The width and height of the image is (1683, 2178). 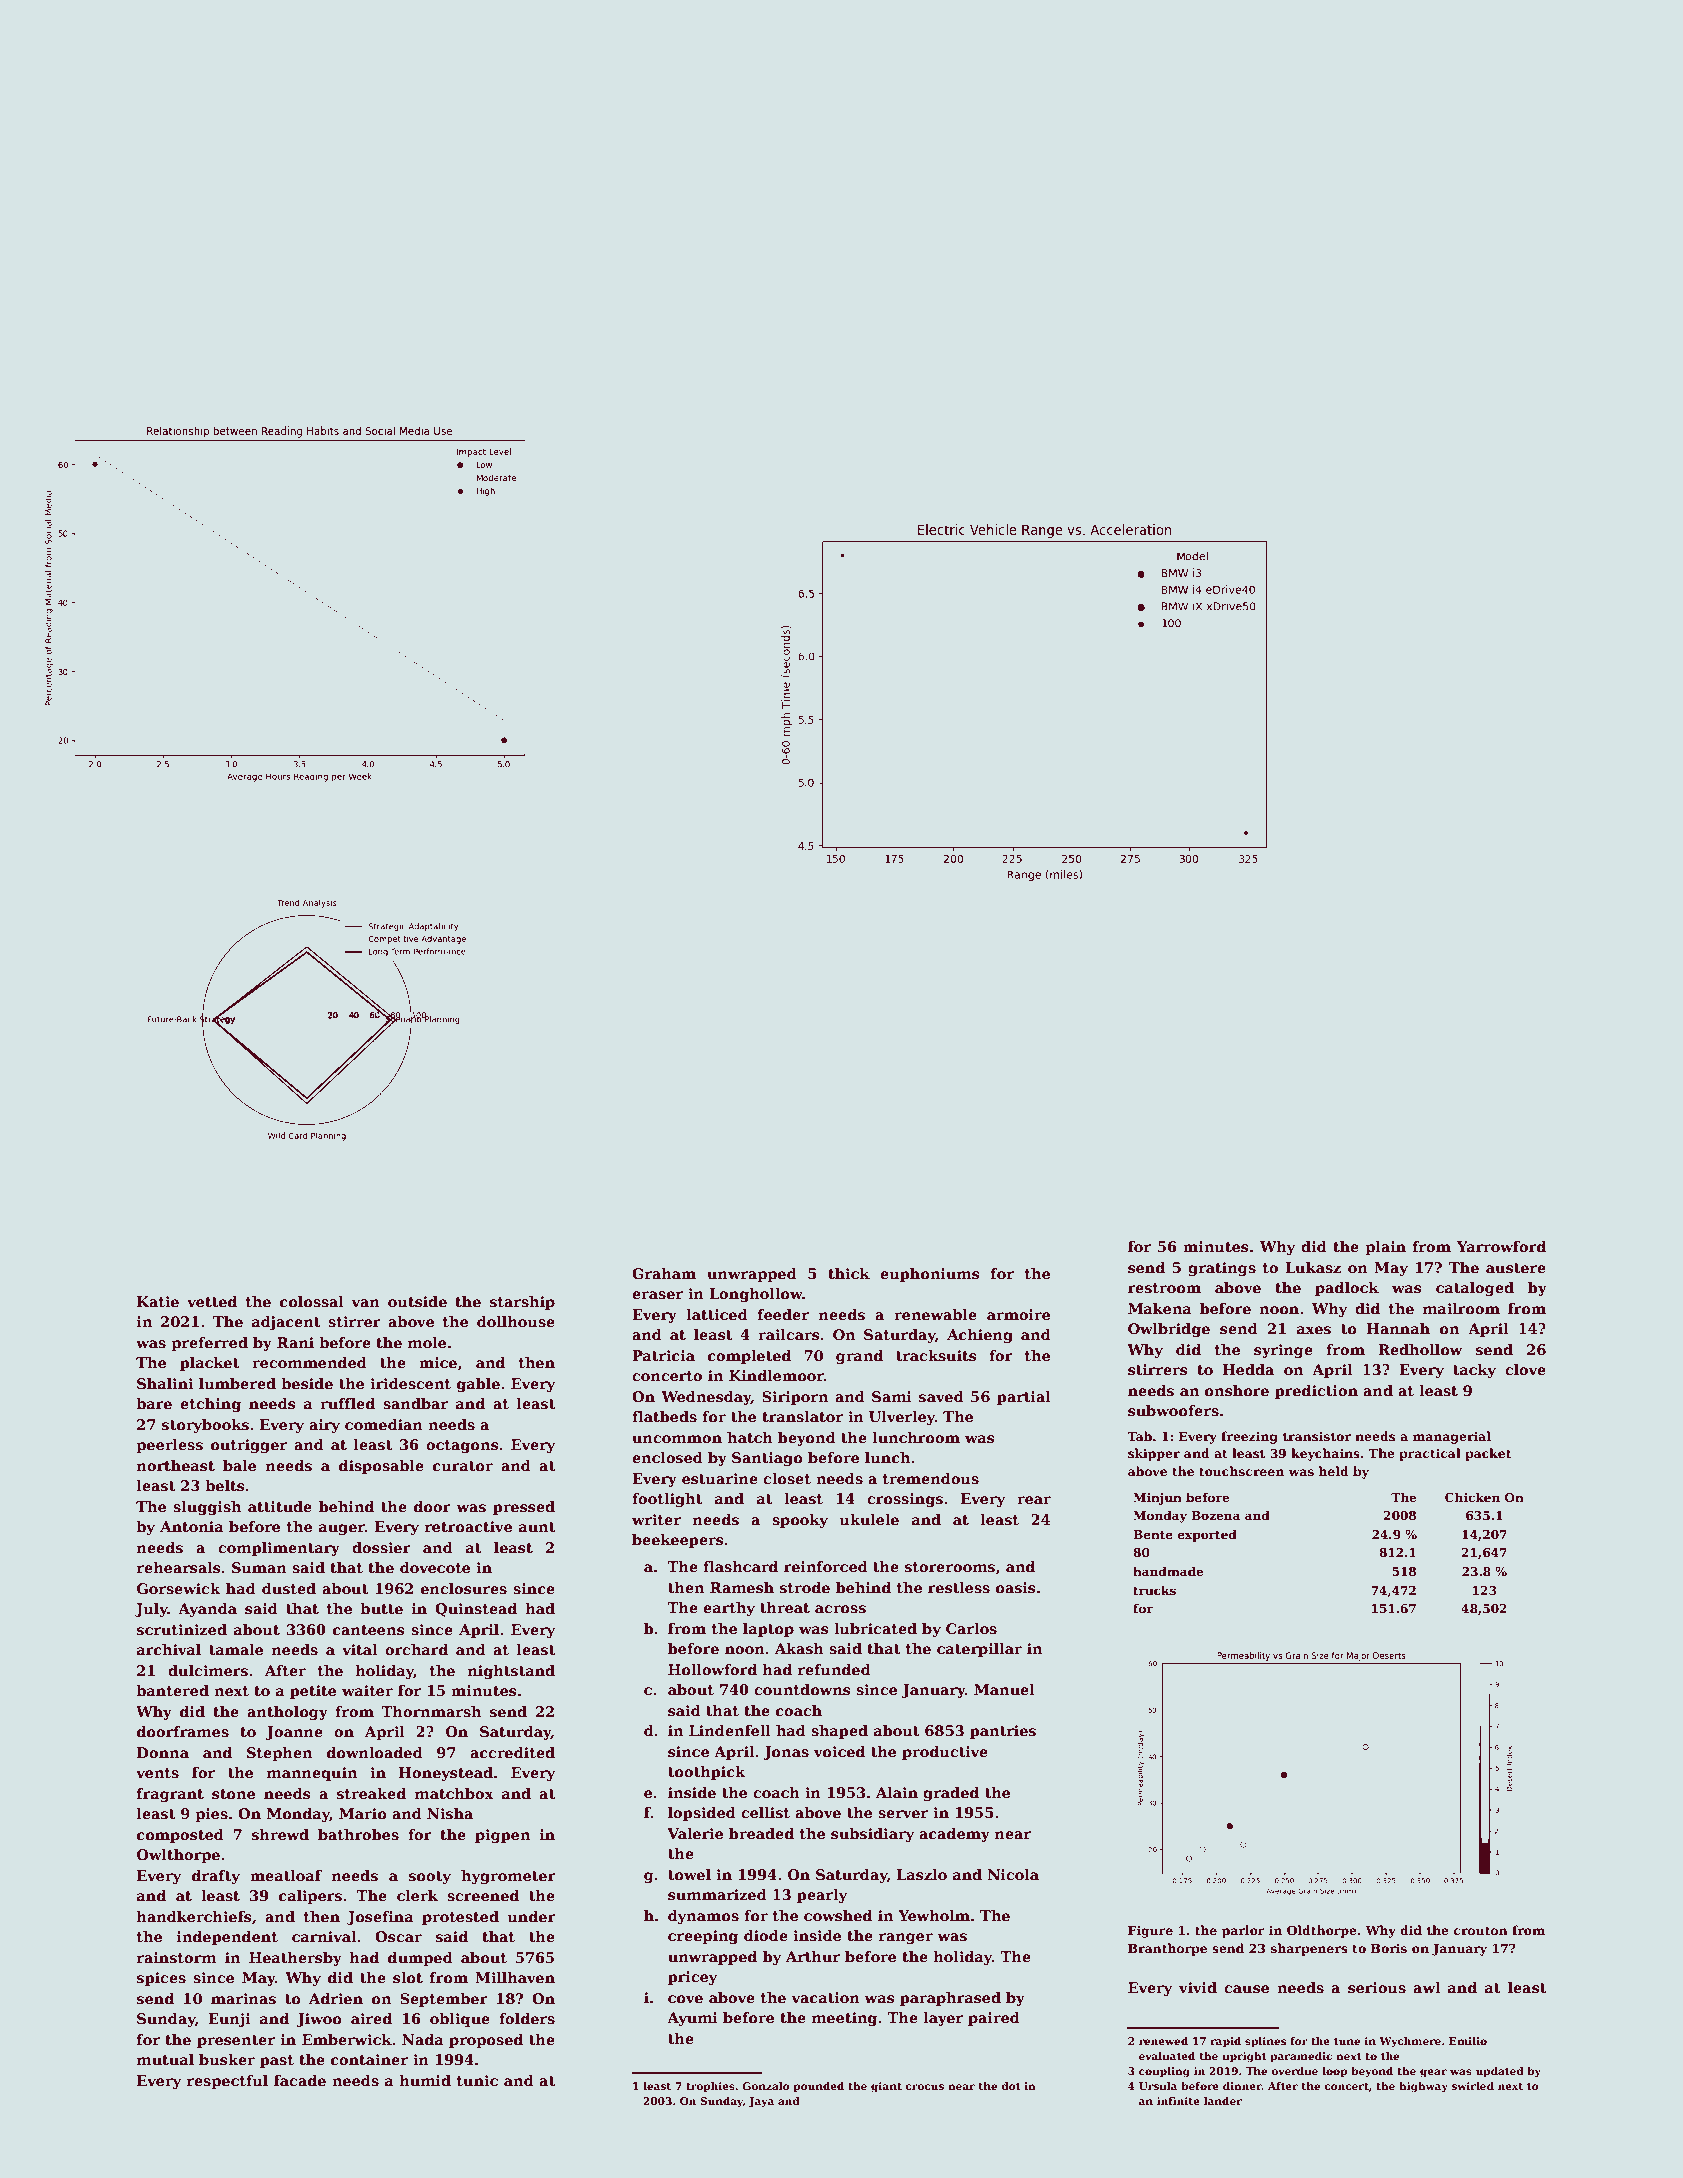 What do you see at coordinates (430, 1877) in the image?
I see `sooty` at bounding box center [430, 1877].
